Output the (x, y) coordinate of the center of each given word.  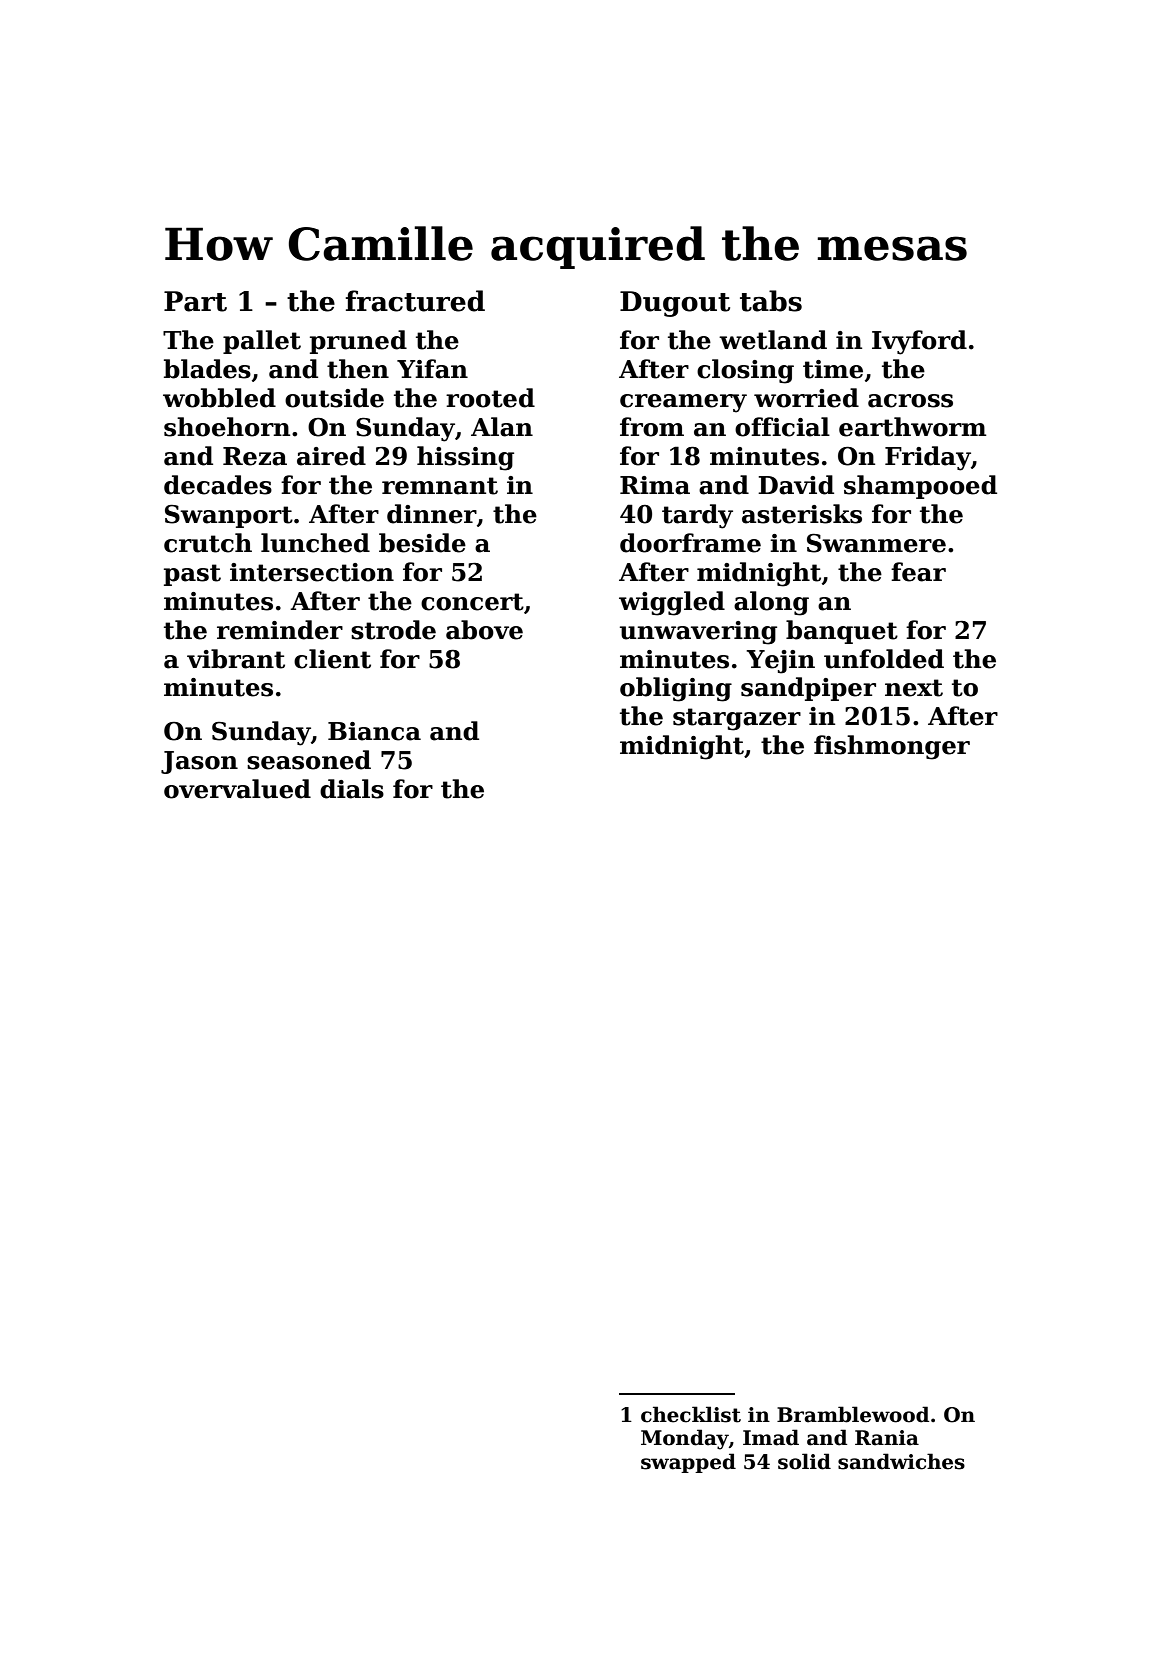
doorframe (690, 543)
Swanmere (876, 543)
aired (331, 456)
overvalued (237, 789)
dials (352, 789)
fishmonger (892, 747)
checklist (691, 1414)
